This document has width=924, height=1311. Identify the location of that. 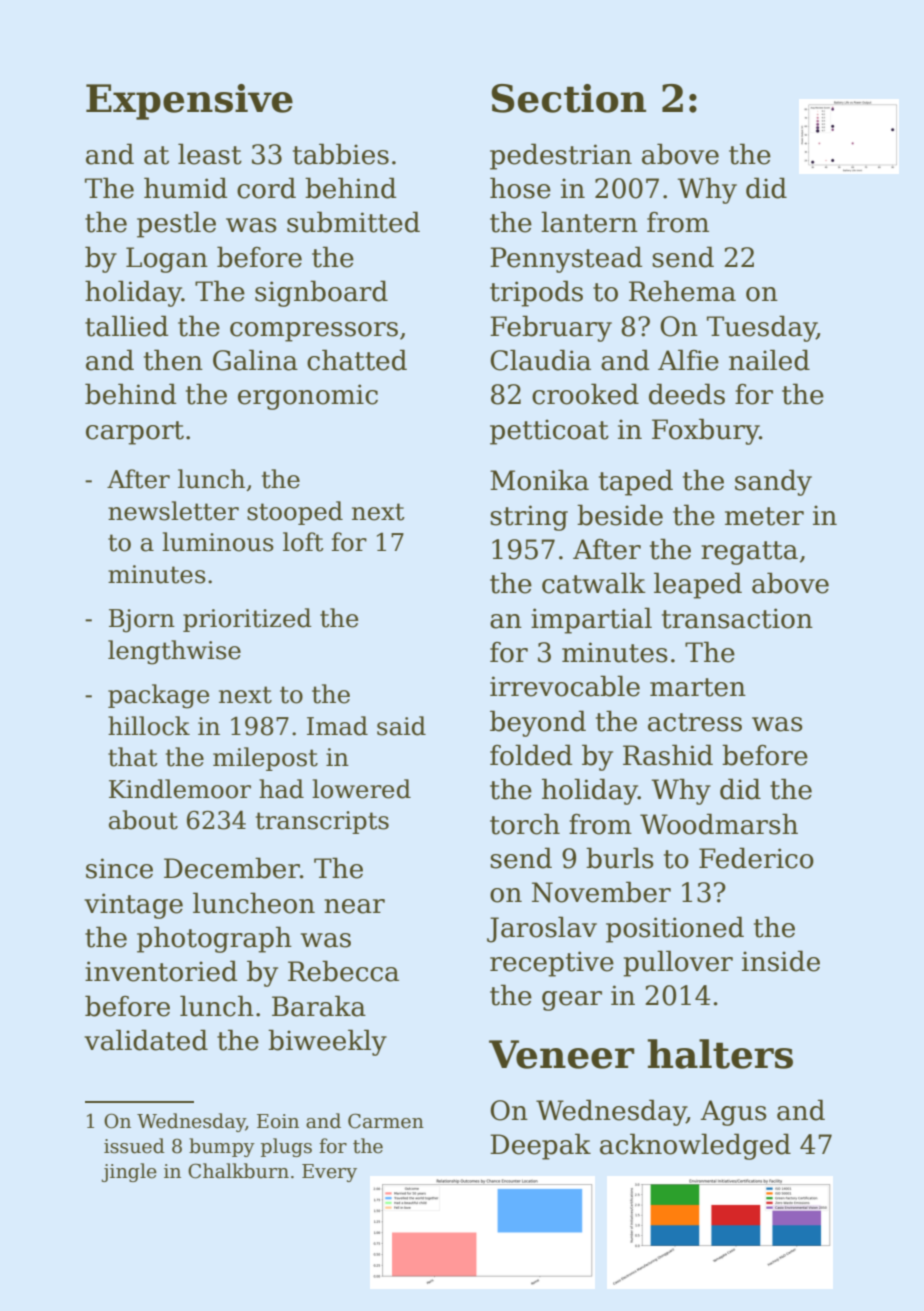
(133, 757).
